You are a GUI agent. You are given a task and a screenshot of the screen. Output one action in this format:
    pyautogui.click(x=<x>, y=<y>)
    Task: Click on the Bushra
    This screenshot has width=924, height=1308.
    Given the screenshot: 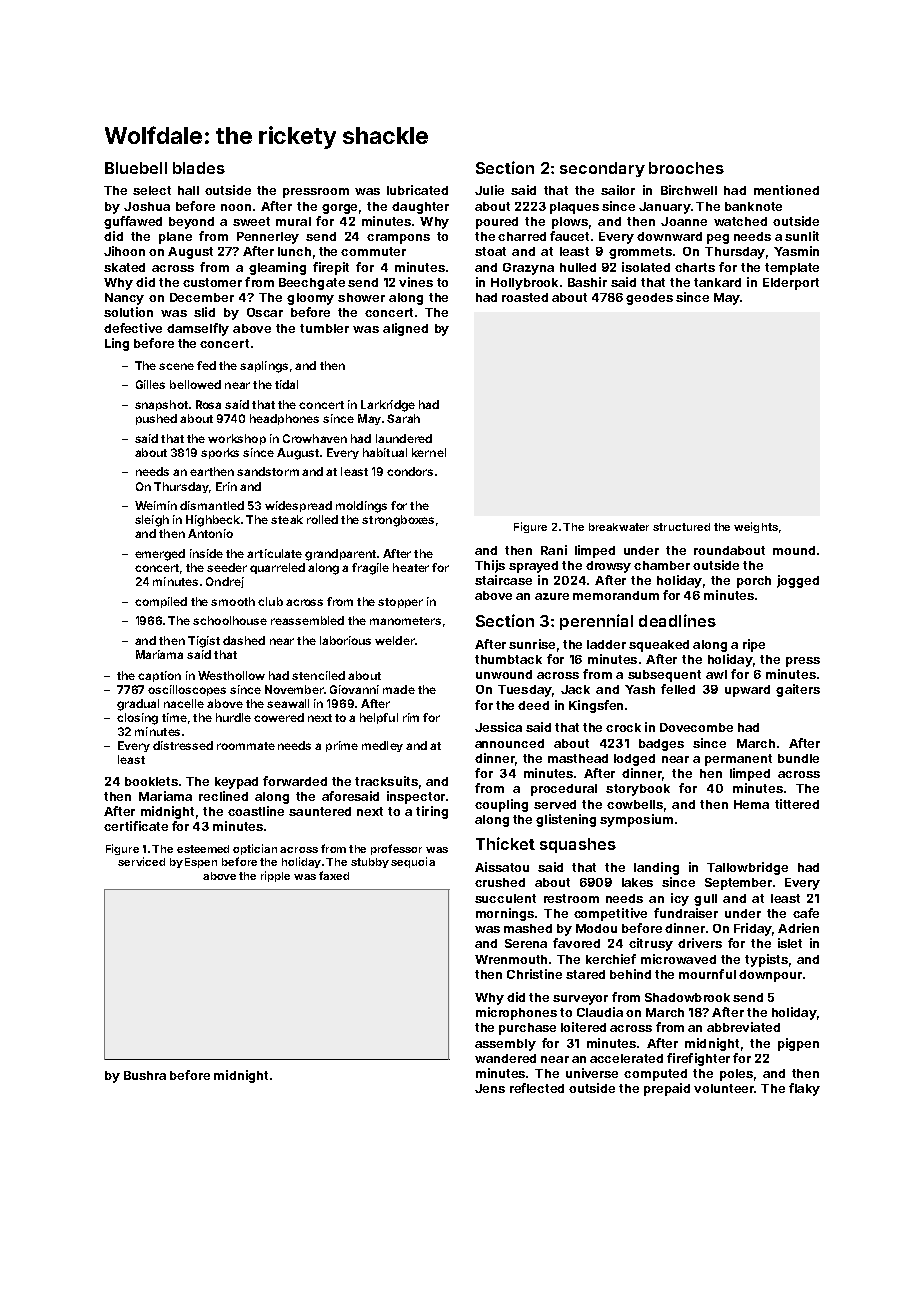 What is the action you would take?
    pyautogui.click(x=145, y=1075)
